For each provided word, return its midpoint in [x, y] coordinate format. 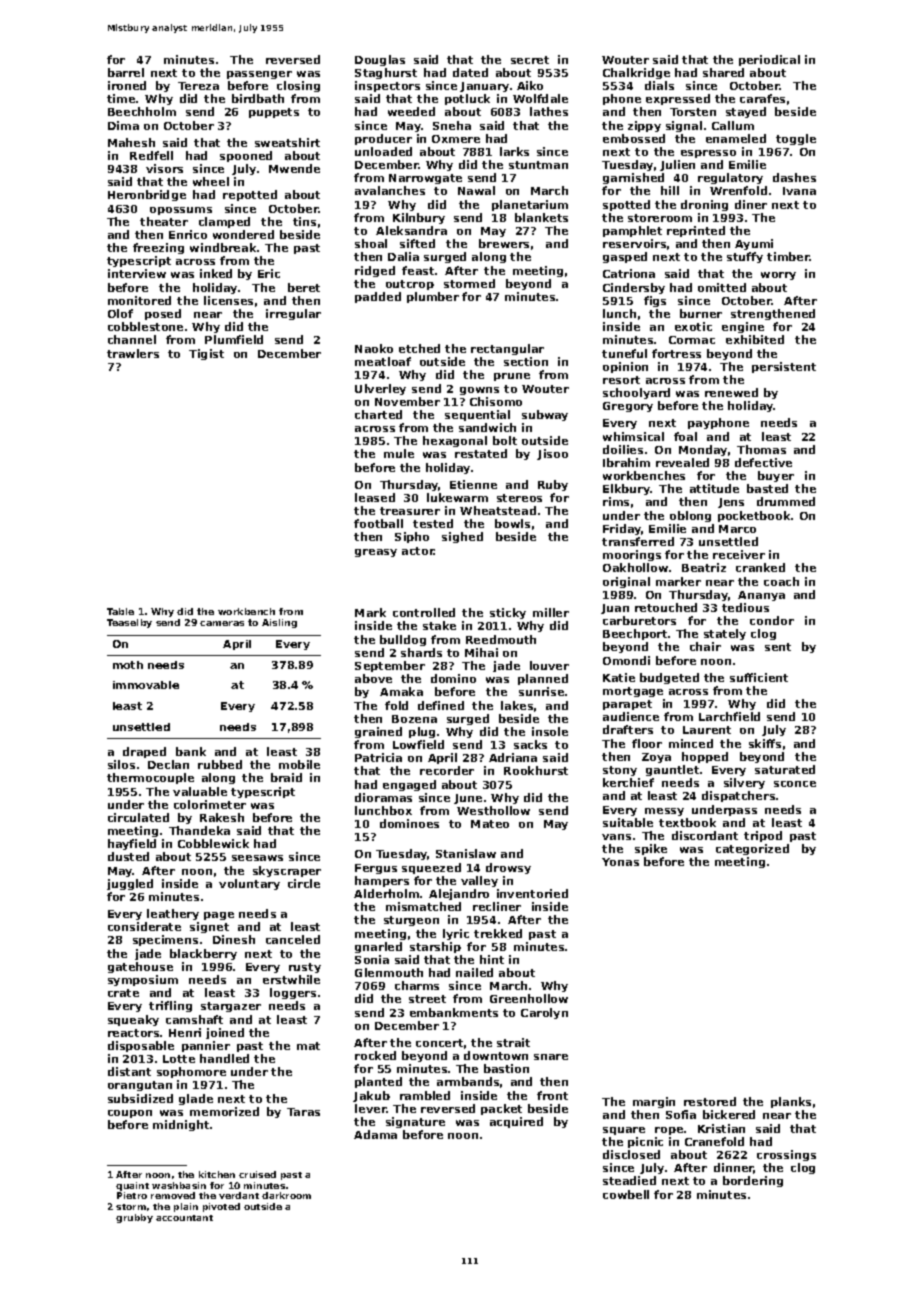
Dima [123, 125]
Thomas [761, 449]
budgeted [669, 678]
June [468, 799]
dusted [128, 856]
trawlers [133, 353]
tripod [763, 836]
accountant [184, 1218]
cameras [222, 623]
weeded [411, 111]
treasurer [410, 511]
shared [723, 72]
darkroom [286, 1195]
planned [543, 679]
